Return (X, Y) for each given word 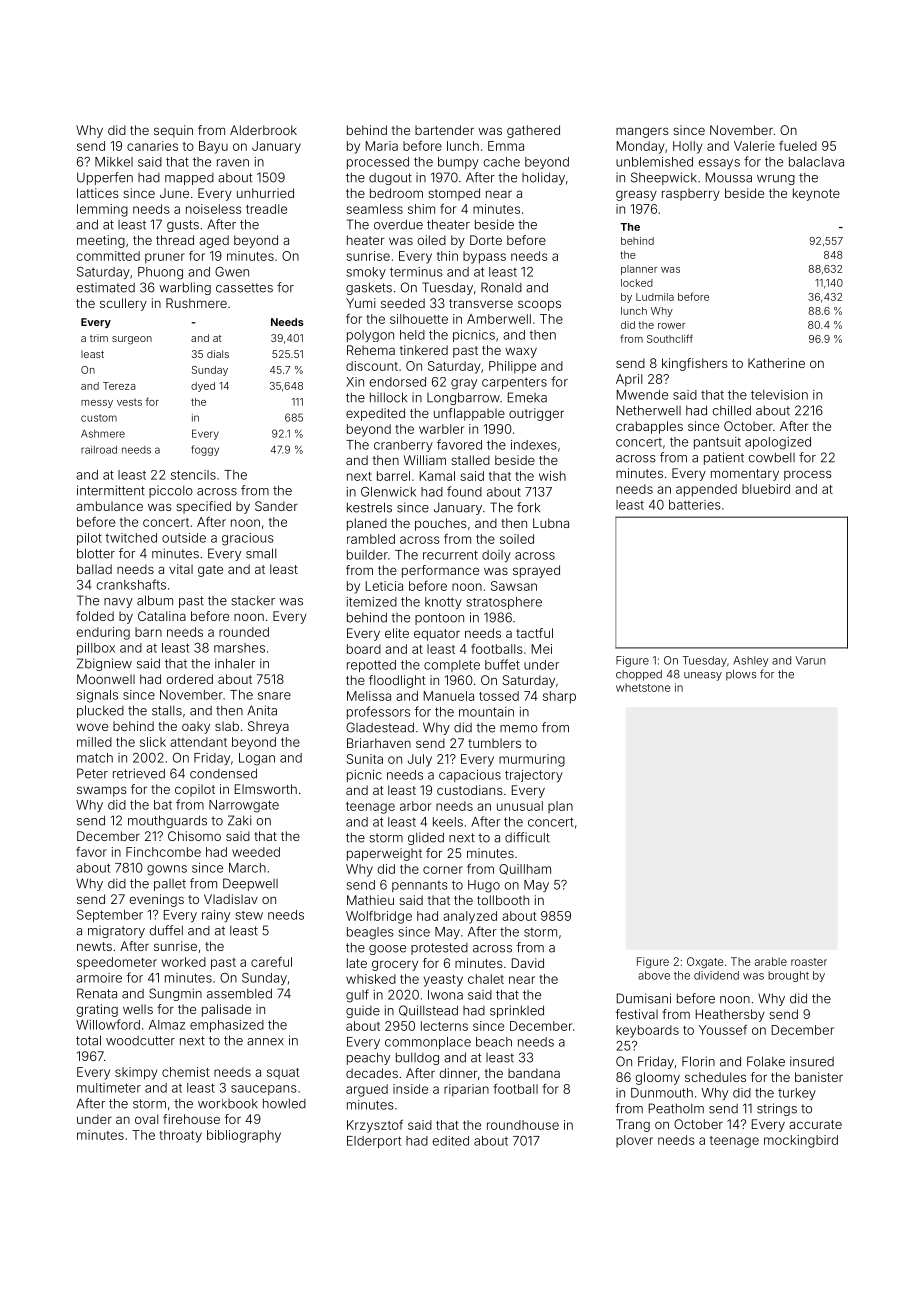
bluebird (766, 489)
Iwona (445, 995)
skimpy (136, 1073)
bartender (444, 130)
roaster (809, 962)
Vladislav (231, 899)
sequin (173, 131)
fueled (798, 145)
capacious (470, 776)
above (654, 975)
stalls (167, 711)
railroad (99, 449)
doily (496, 556)
